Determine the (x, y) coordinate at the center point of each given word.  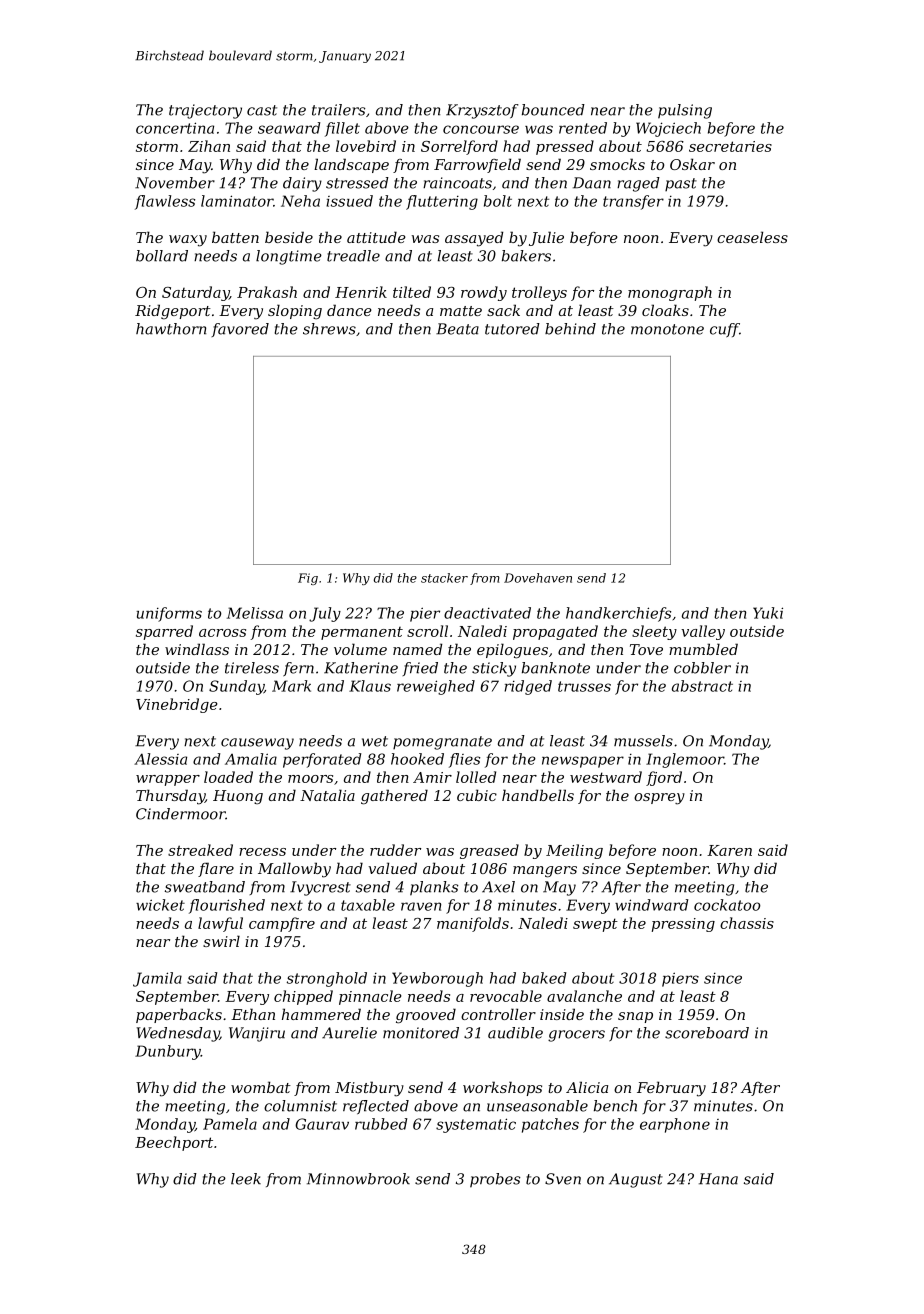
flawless (165, 202)
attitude (376, 237)
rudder (395, 850)
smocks (617, 164)
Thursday (170, 797)
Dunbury (168, 1052)
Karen (729, 850)
